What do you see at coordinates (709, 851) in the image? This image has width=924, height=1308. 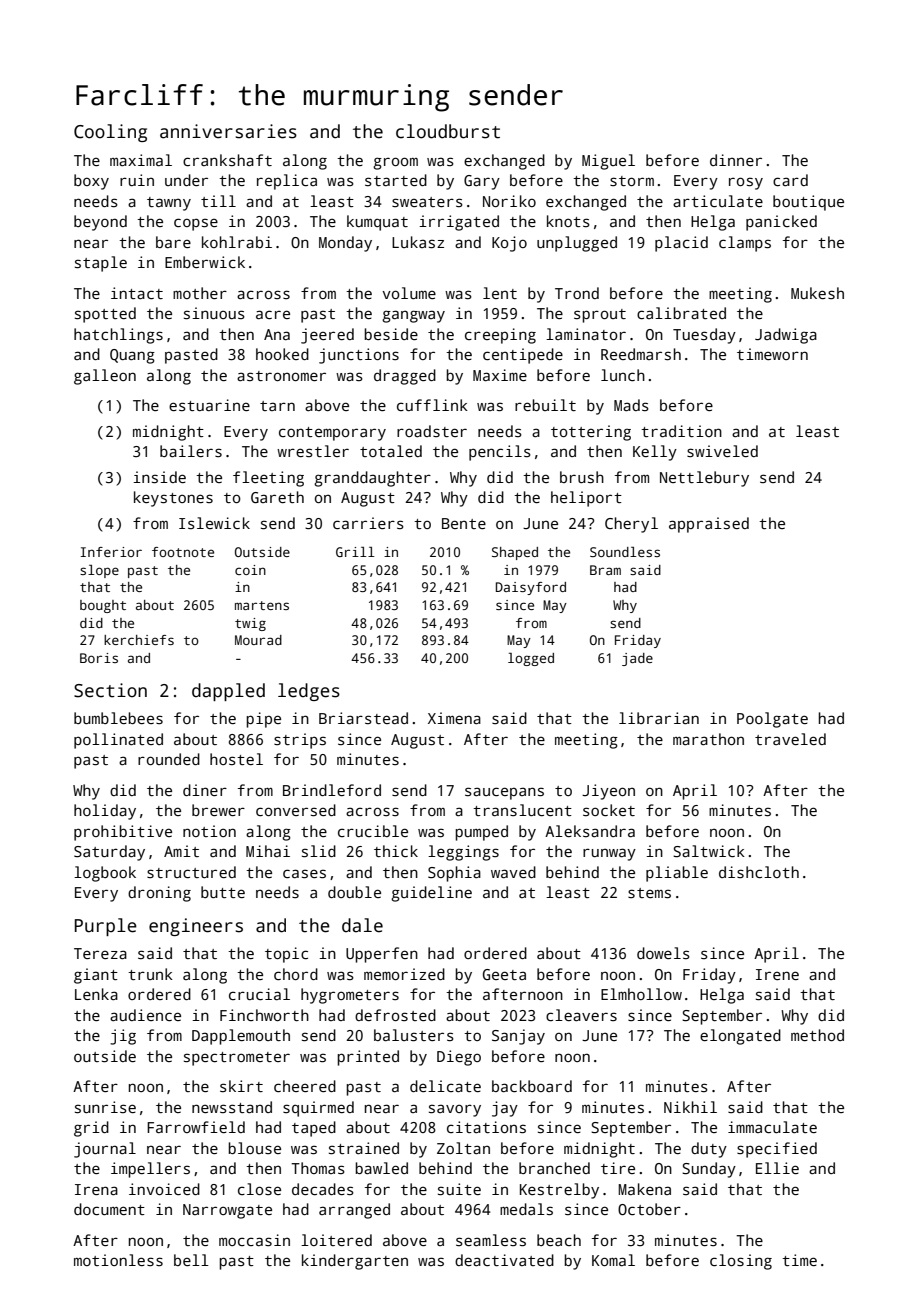 I see `Saltwick` at bounding box center [709, 851].
